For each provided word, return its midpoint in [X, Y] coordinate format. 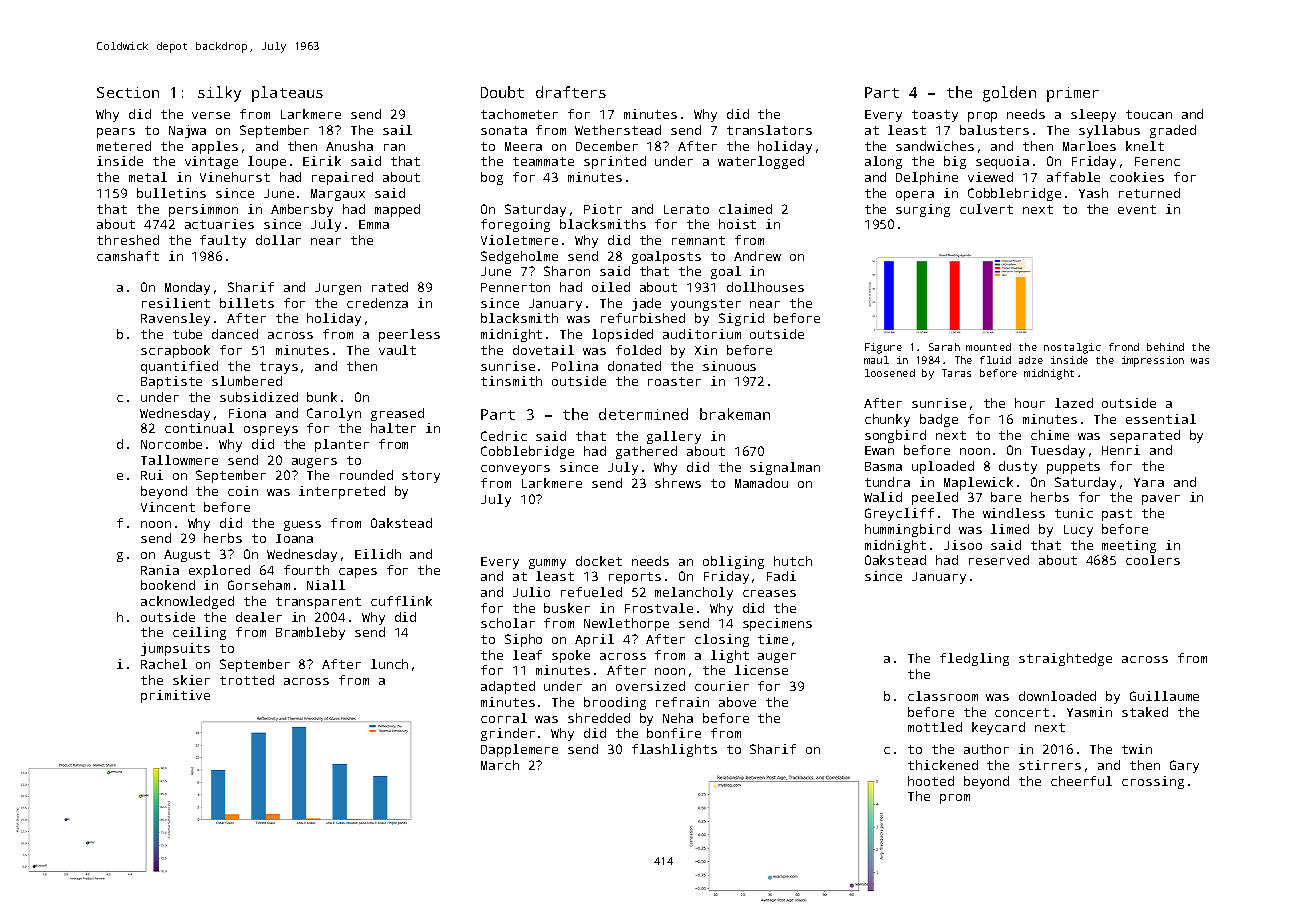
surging [923, 210]
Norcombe [171, 444]
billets [247, 303]
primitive [175, 696]
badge [939, 420]
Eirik [322, 161]
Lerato [686, 209]
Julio [531, 592]
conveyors [515, 470]
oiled [611, 287]
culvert [986, 209]
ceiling [199, 633]
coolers [1153, 560]
